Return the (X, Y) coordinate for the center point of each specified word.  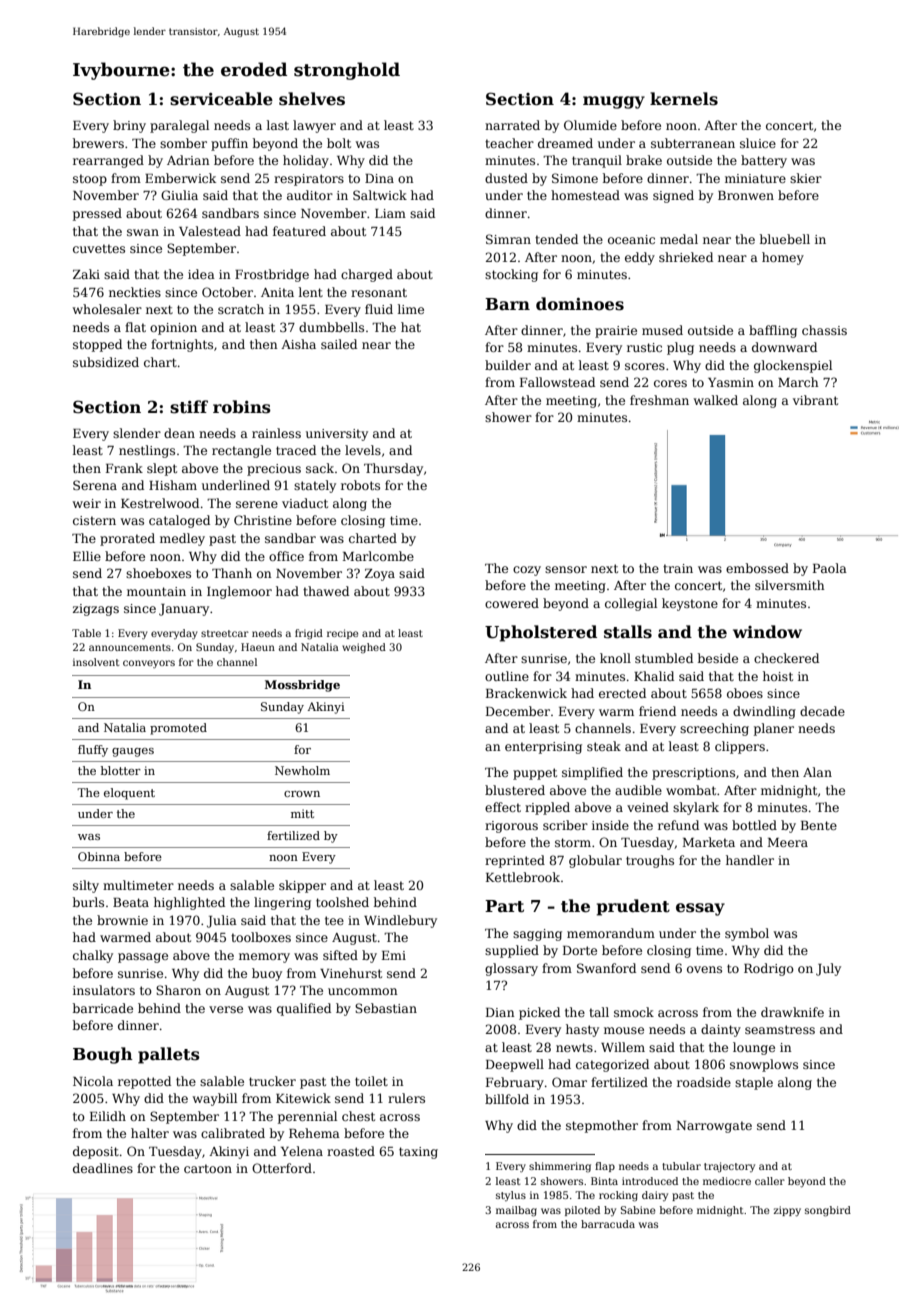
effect (503, 807)
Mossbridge (302, 686)
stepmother (602, 1126)
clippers (740, 747)
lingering (282, 903)
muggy (614, 102)
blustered (515, 790)
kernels (684, 99)
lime (411, 309)
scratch (241, 309)
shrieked (686, 257)
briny (129, 126)
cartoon (208, 1168)
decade (822, 711)
